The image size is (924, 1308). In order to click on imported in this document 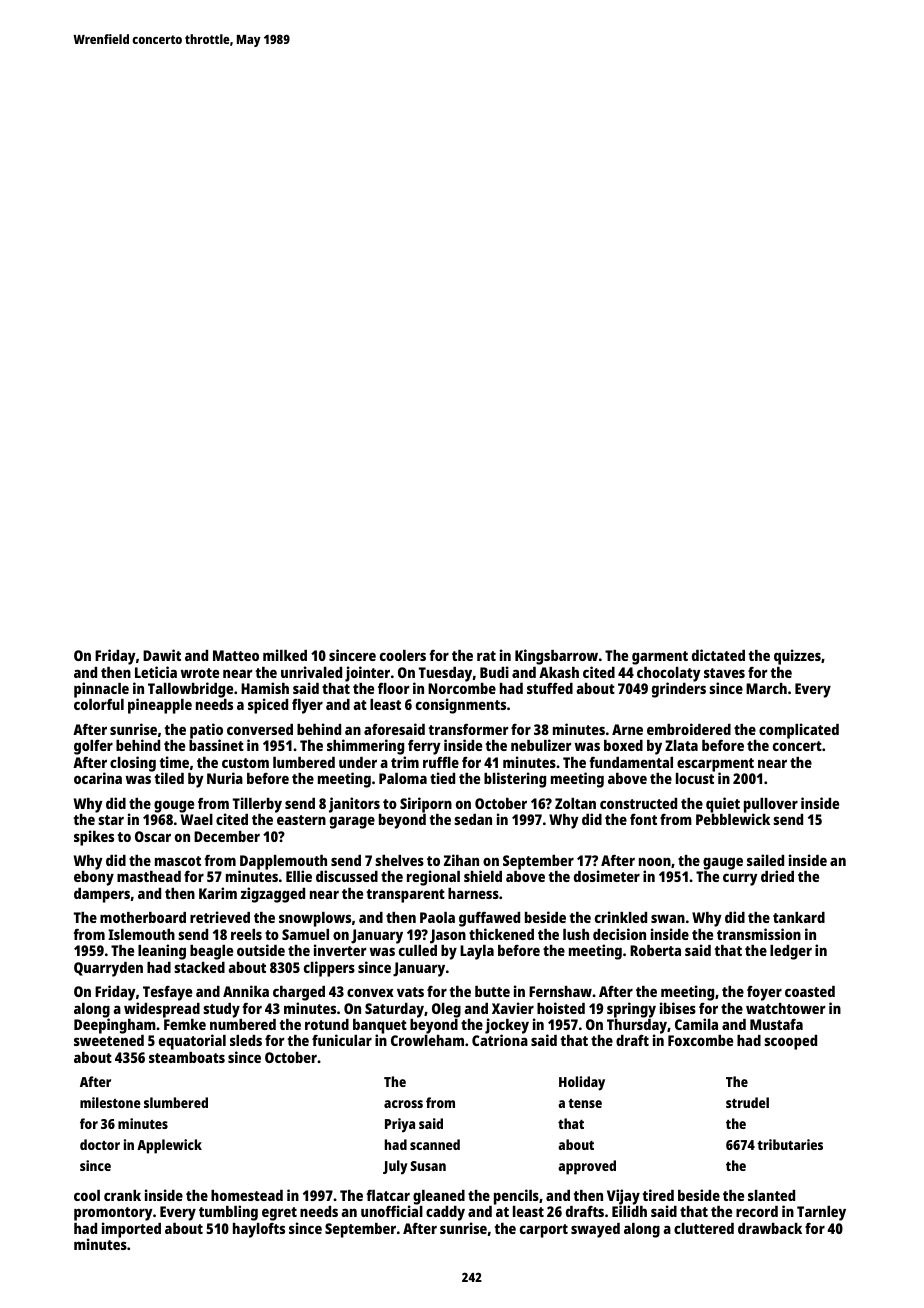, I will do `click(131, 1230)`.
